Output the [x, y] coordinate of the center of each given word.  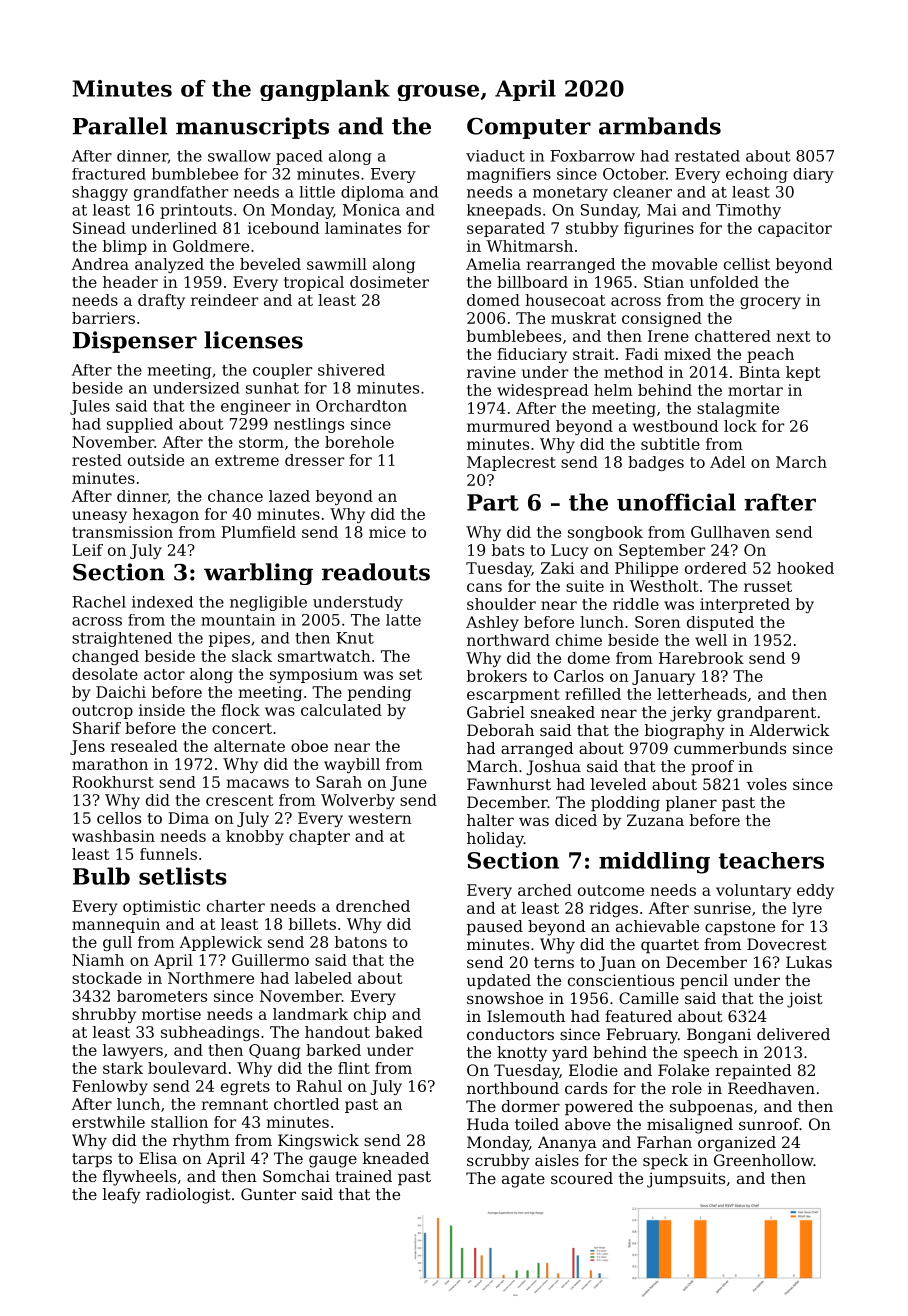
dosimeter [389, 282]
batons [361, 942]
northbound [513, 1088]
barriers [103, 318]
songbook [605, 533]
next [793, 336]
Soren [658, 622]
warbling [258, 574]
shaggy [100, 193]
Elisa [158, 1158]
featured [638, 1016]
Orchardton [361, 406]
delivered [793, 1034]
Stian [664, 282]
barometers [162, 996]
